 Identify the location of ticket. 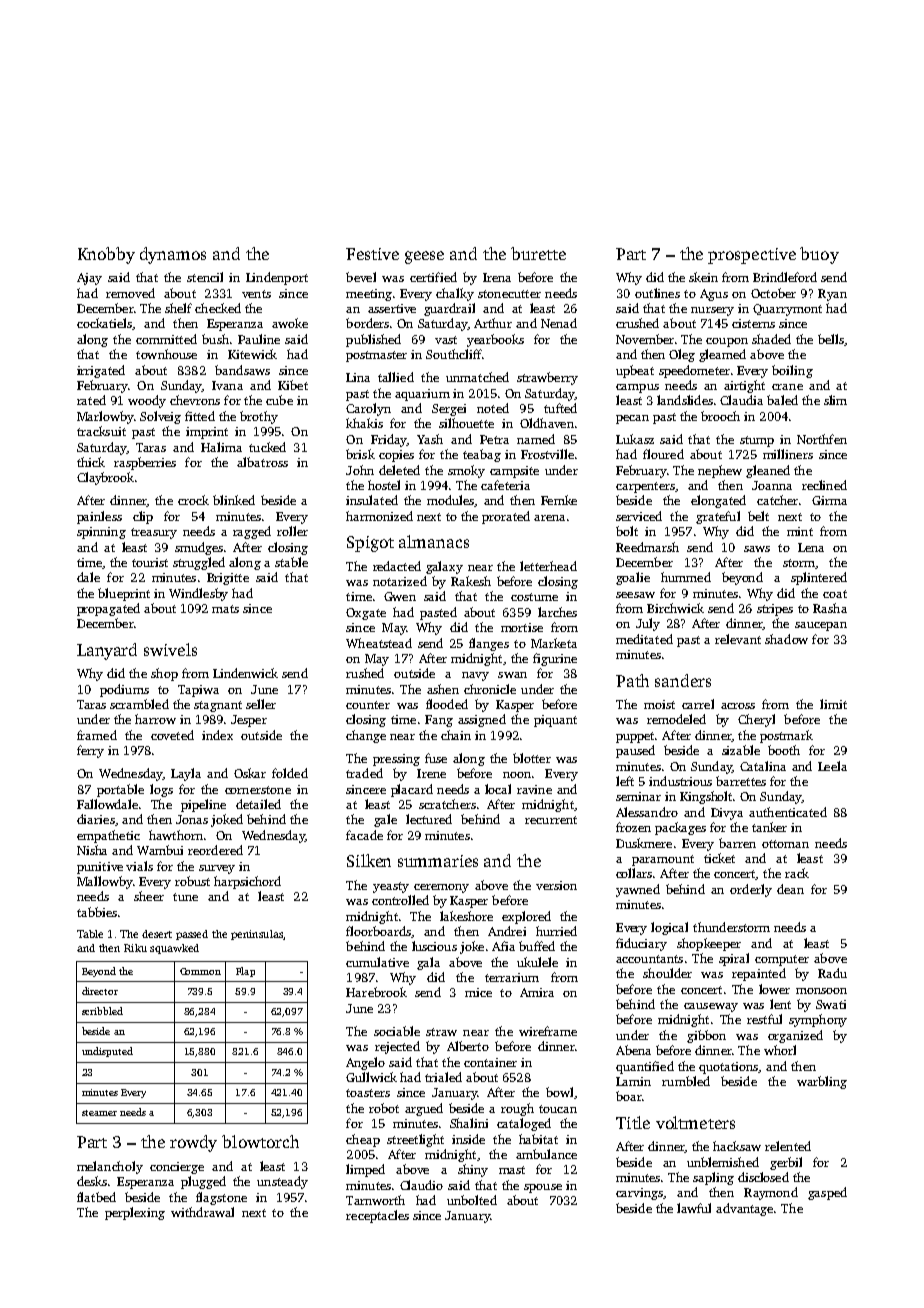
(719, 858).
